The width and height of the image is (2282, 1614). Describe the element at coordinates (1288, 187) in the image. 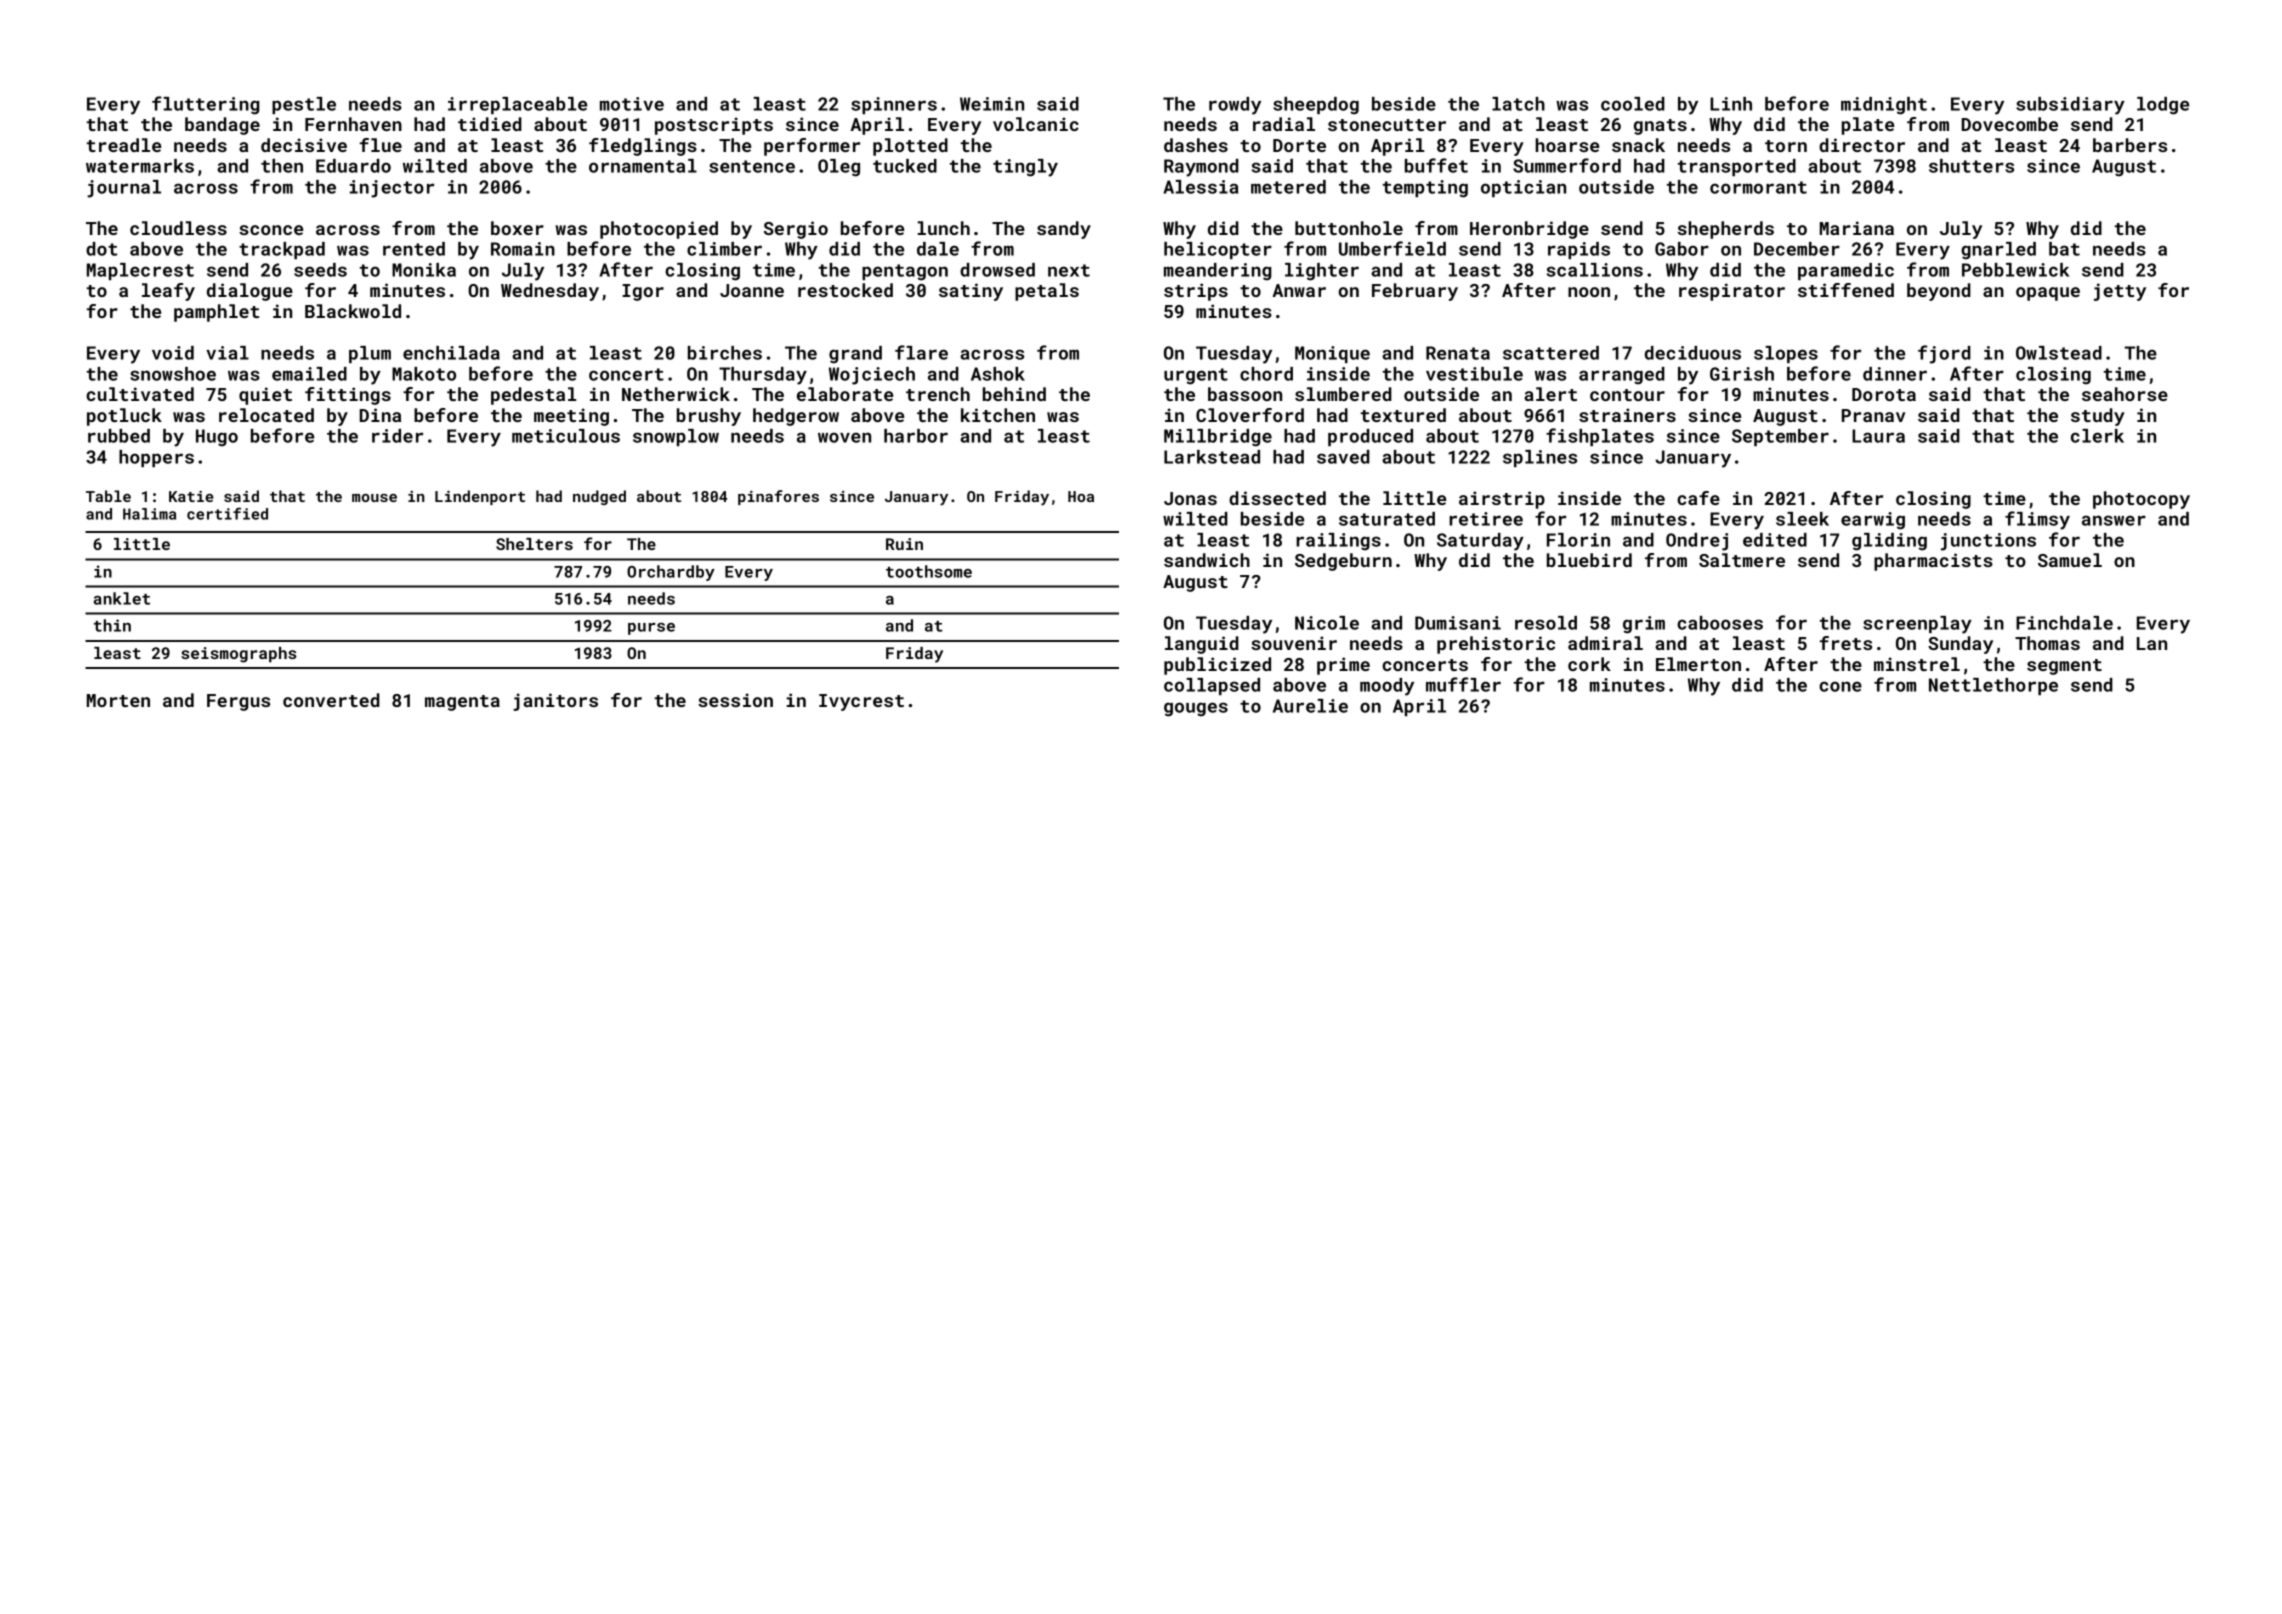

I see `metered` at that location.
